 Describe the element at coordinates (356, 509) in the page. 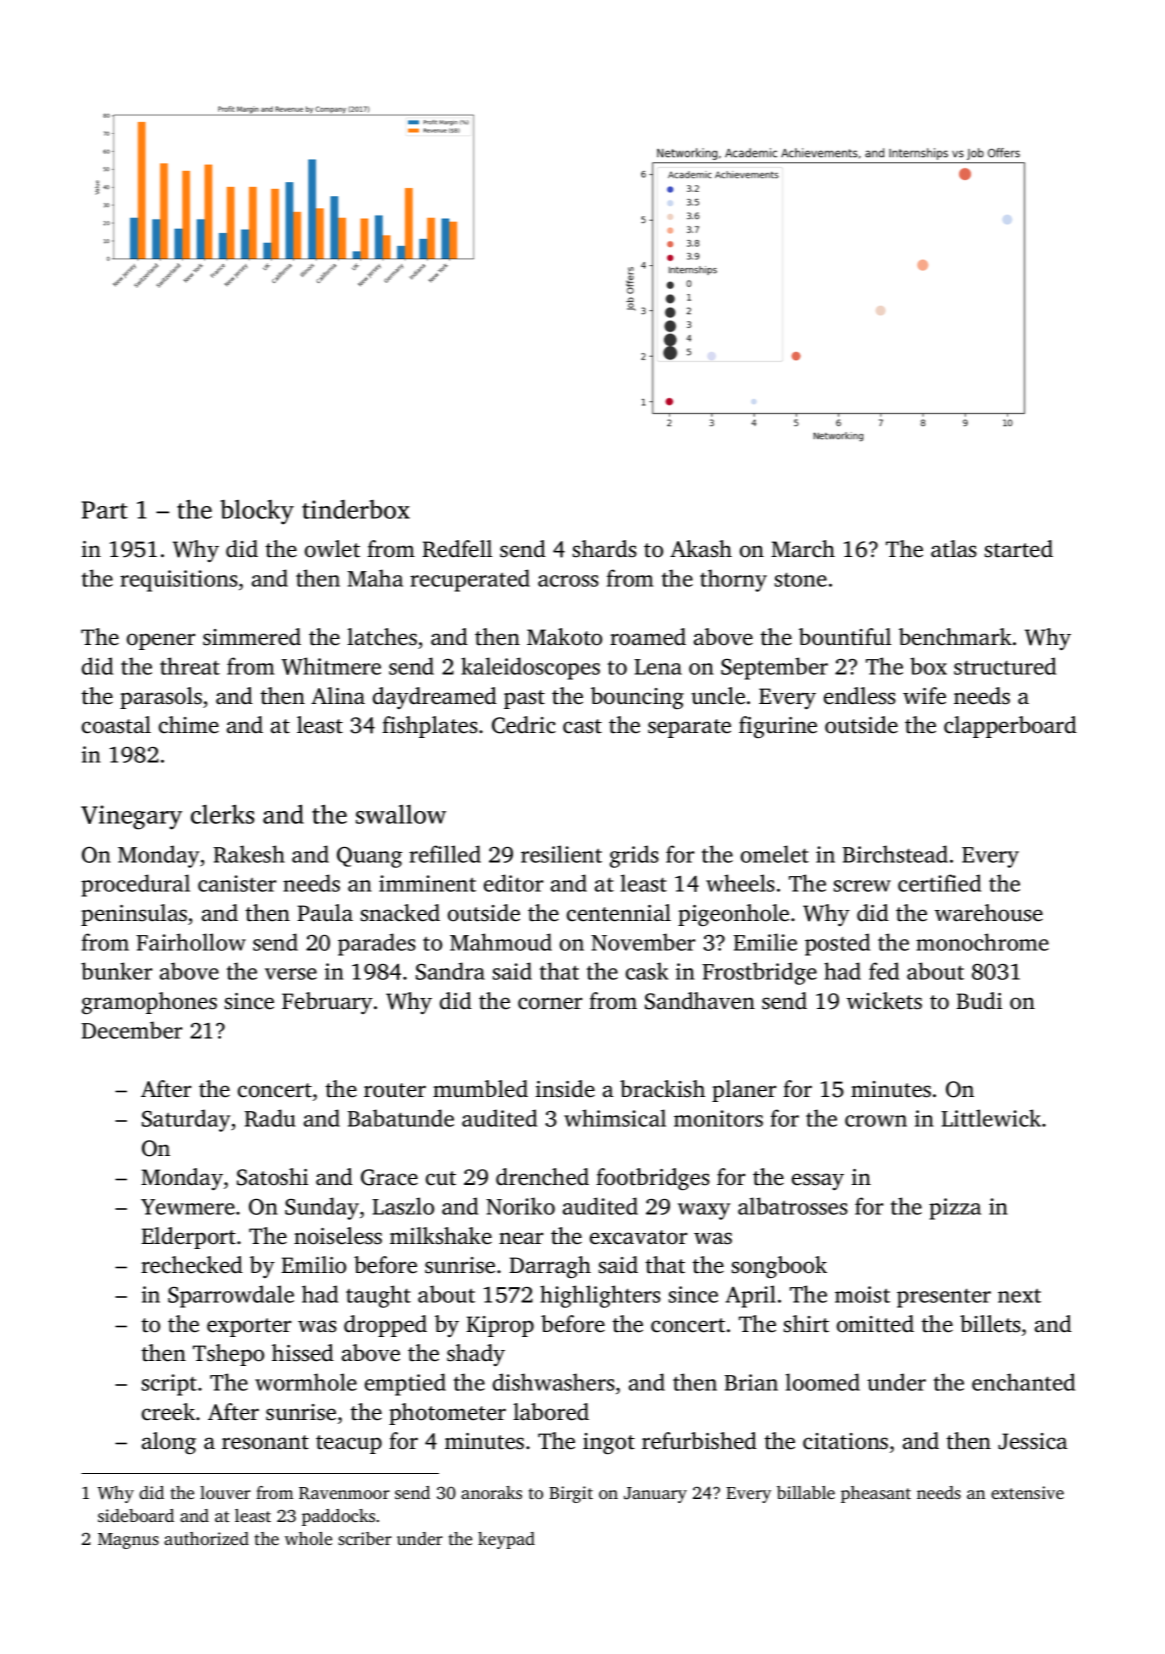

I see `tinderbox` at that location.
